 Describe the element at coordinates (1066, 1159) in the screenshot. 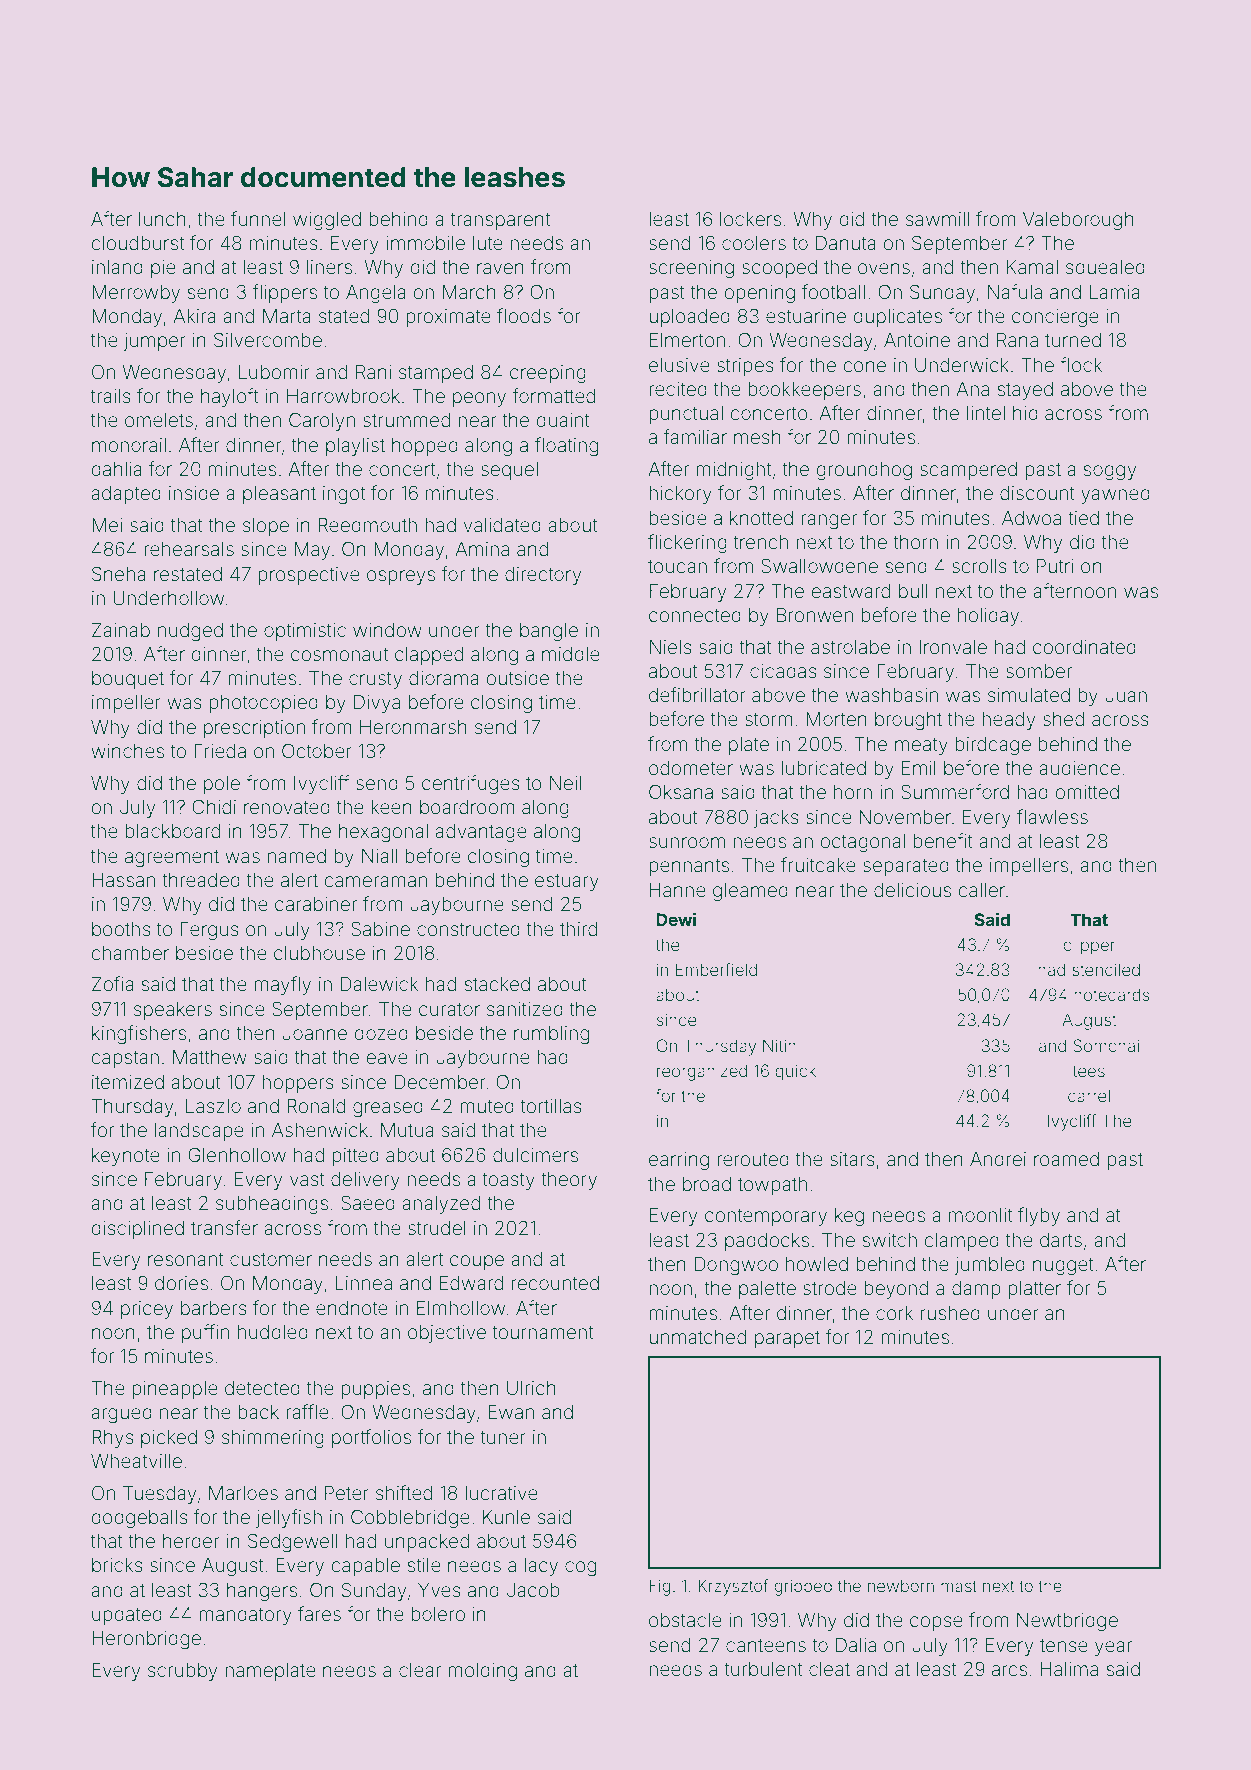

I see `roamed` at that location.
